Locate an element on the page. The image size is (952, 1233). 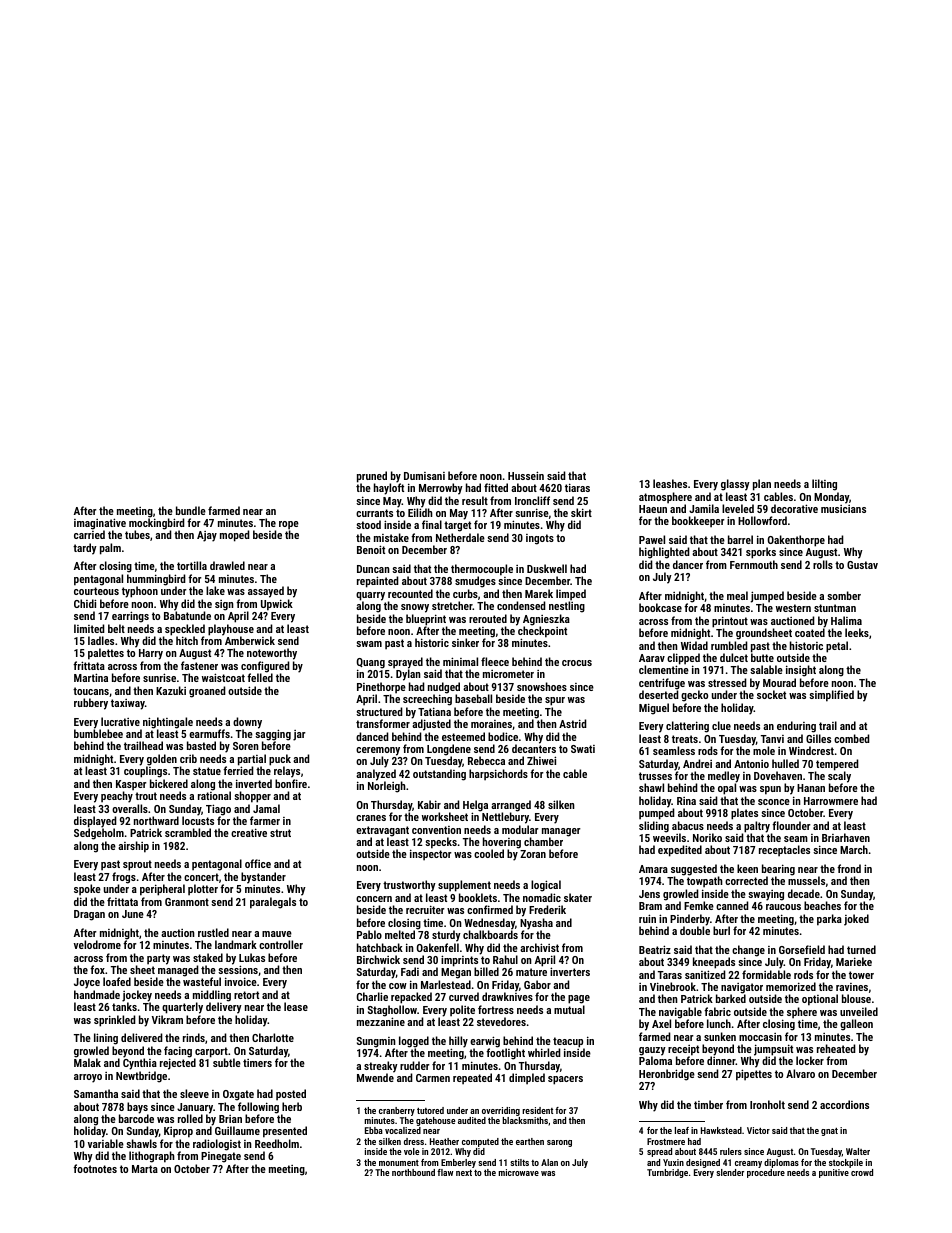
musicians is located at coordinates (843, 509).
